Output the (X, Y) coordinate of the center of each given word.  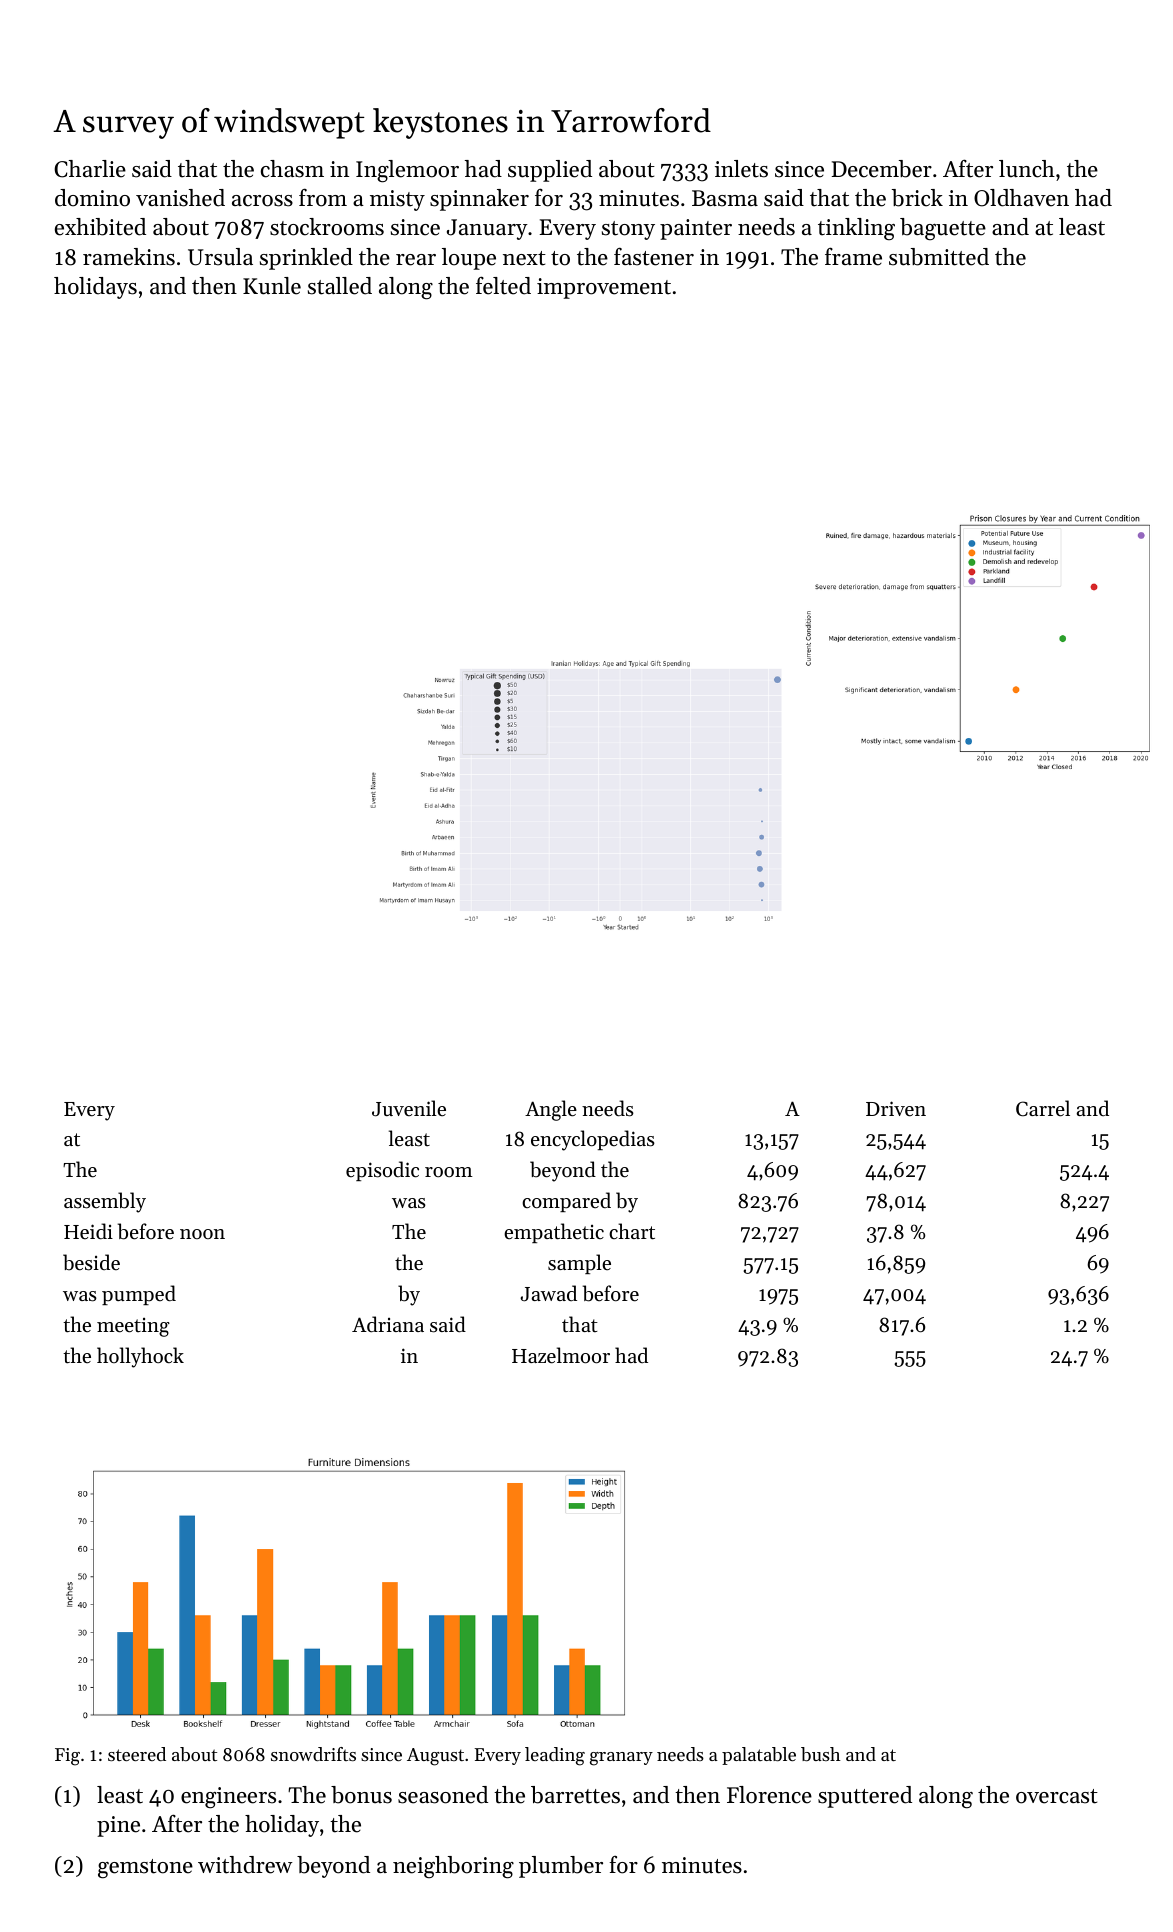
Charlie (90, 169)
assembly (105, 1202)
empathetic (554, 1233)
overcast (1057, 1796)
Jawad (548, 1293)
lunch (1027, 169)
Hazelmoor (561, 1355)
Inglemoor (407, 171)
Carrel (1043, 1108)
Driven (896, 1109)
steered (137, 1754)
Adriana (388, 1324)
